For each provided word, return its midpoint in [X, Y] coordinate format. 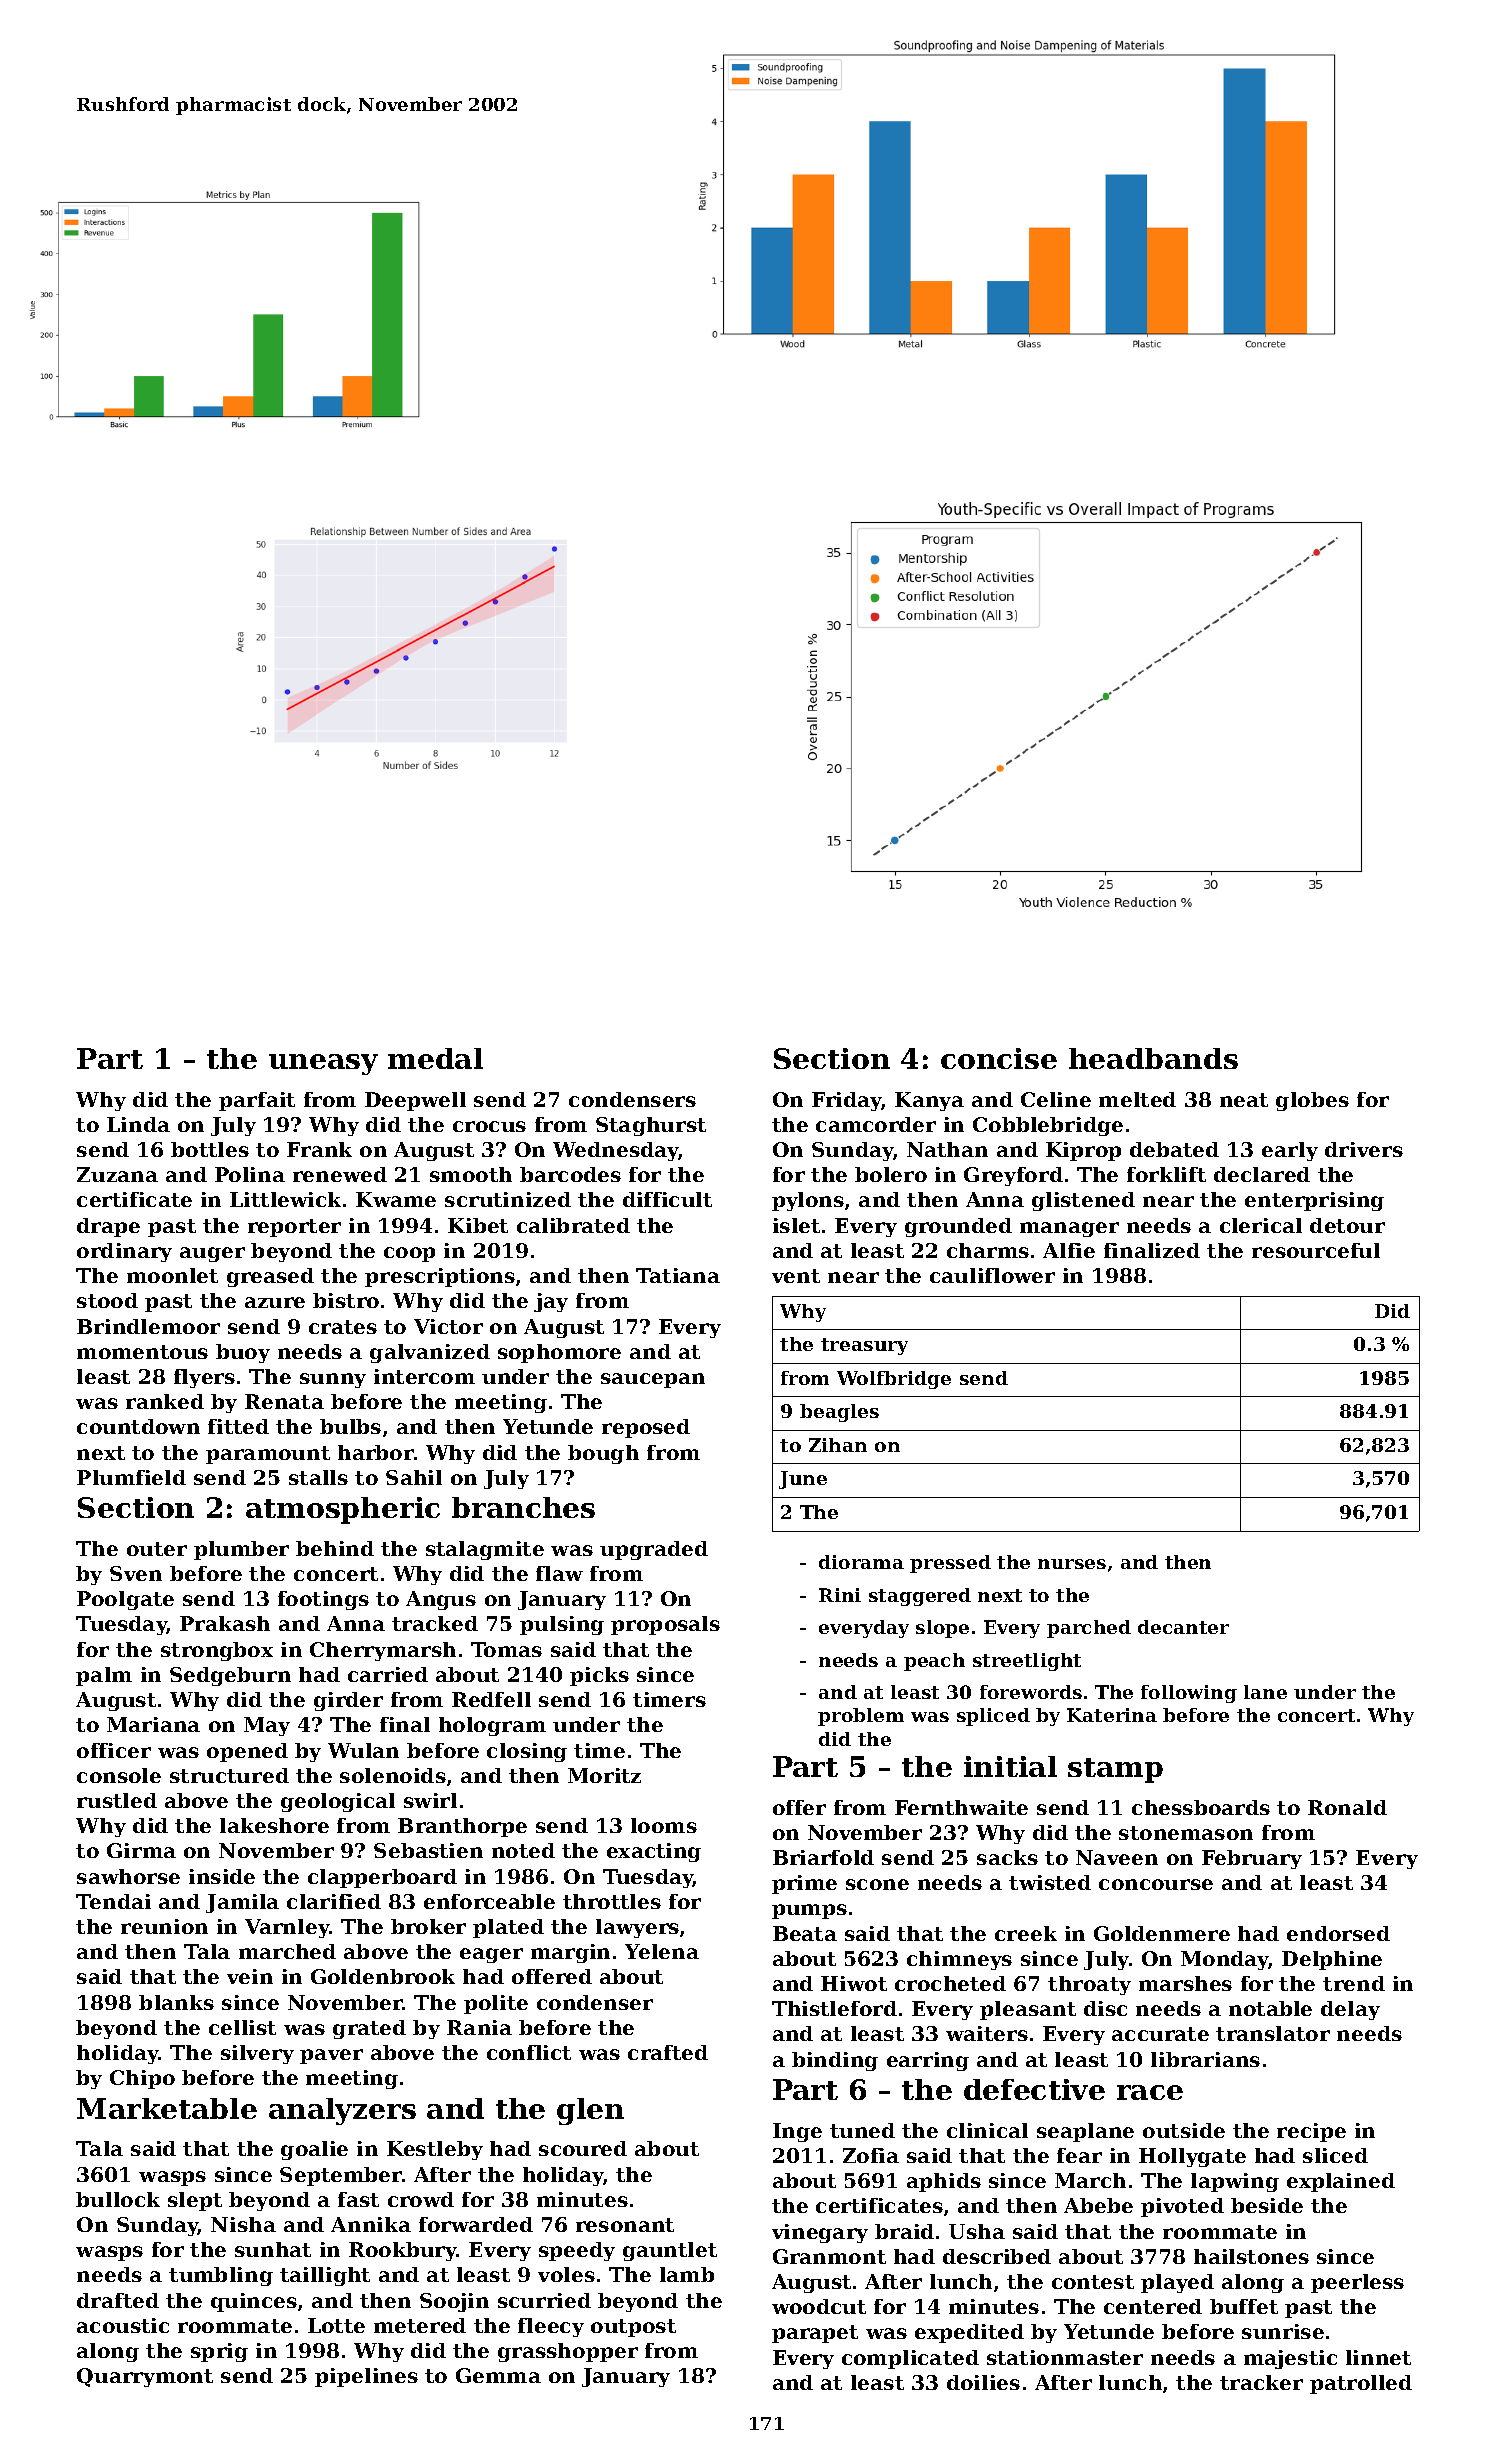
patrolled [1361, 2384]
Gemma [498, 2375]
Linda [138, 1124]
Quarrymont [145, 2377]
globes [1312, 1101]
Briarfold [823, 1857]
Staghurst [651, 1126]
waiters [987, 2033]
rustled [117, 1800]
